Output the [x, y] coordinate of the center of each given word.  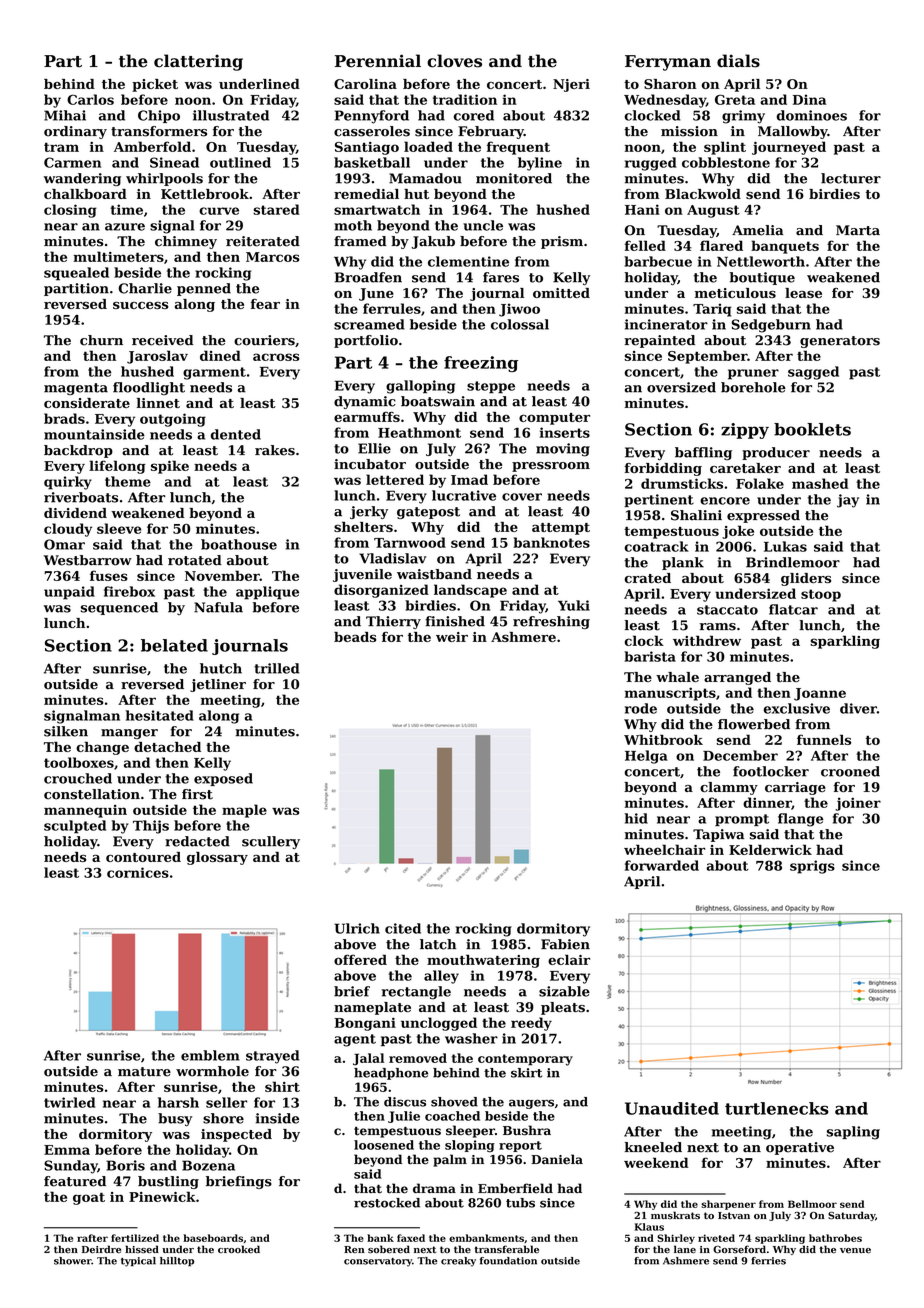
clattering [198, 62]
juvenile [362, 575]
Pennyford [372, 117]
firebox [129, 591]
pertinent [659, 500]
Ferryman [668, 63]
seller [226, 1102]
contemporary [525, 1060]
